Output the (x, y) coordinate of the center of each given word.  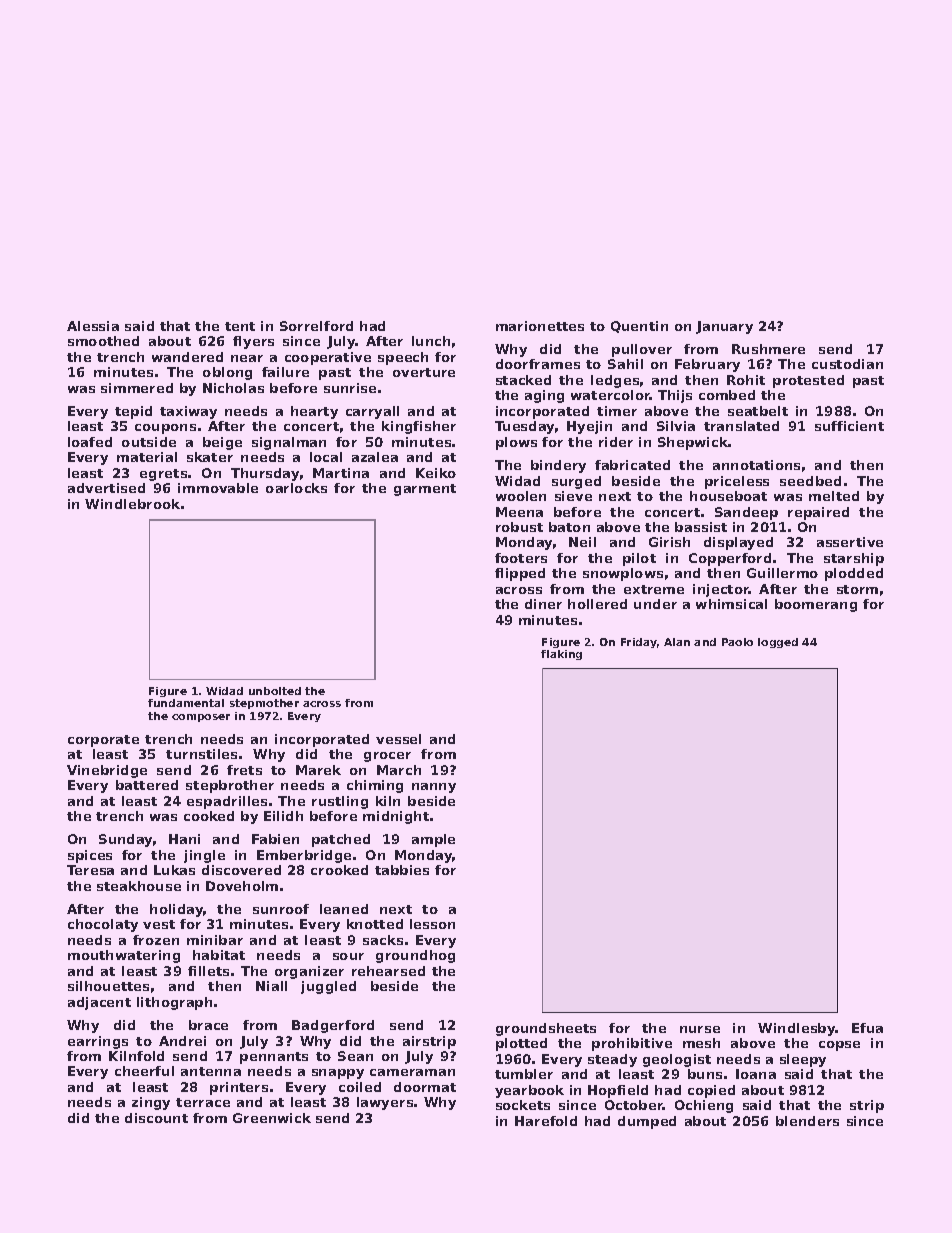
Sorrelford (316, 326)
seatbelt (758, 411)
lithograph (174, 1003)
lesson (432, 924)
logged (778, 643)
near (247, 358)
